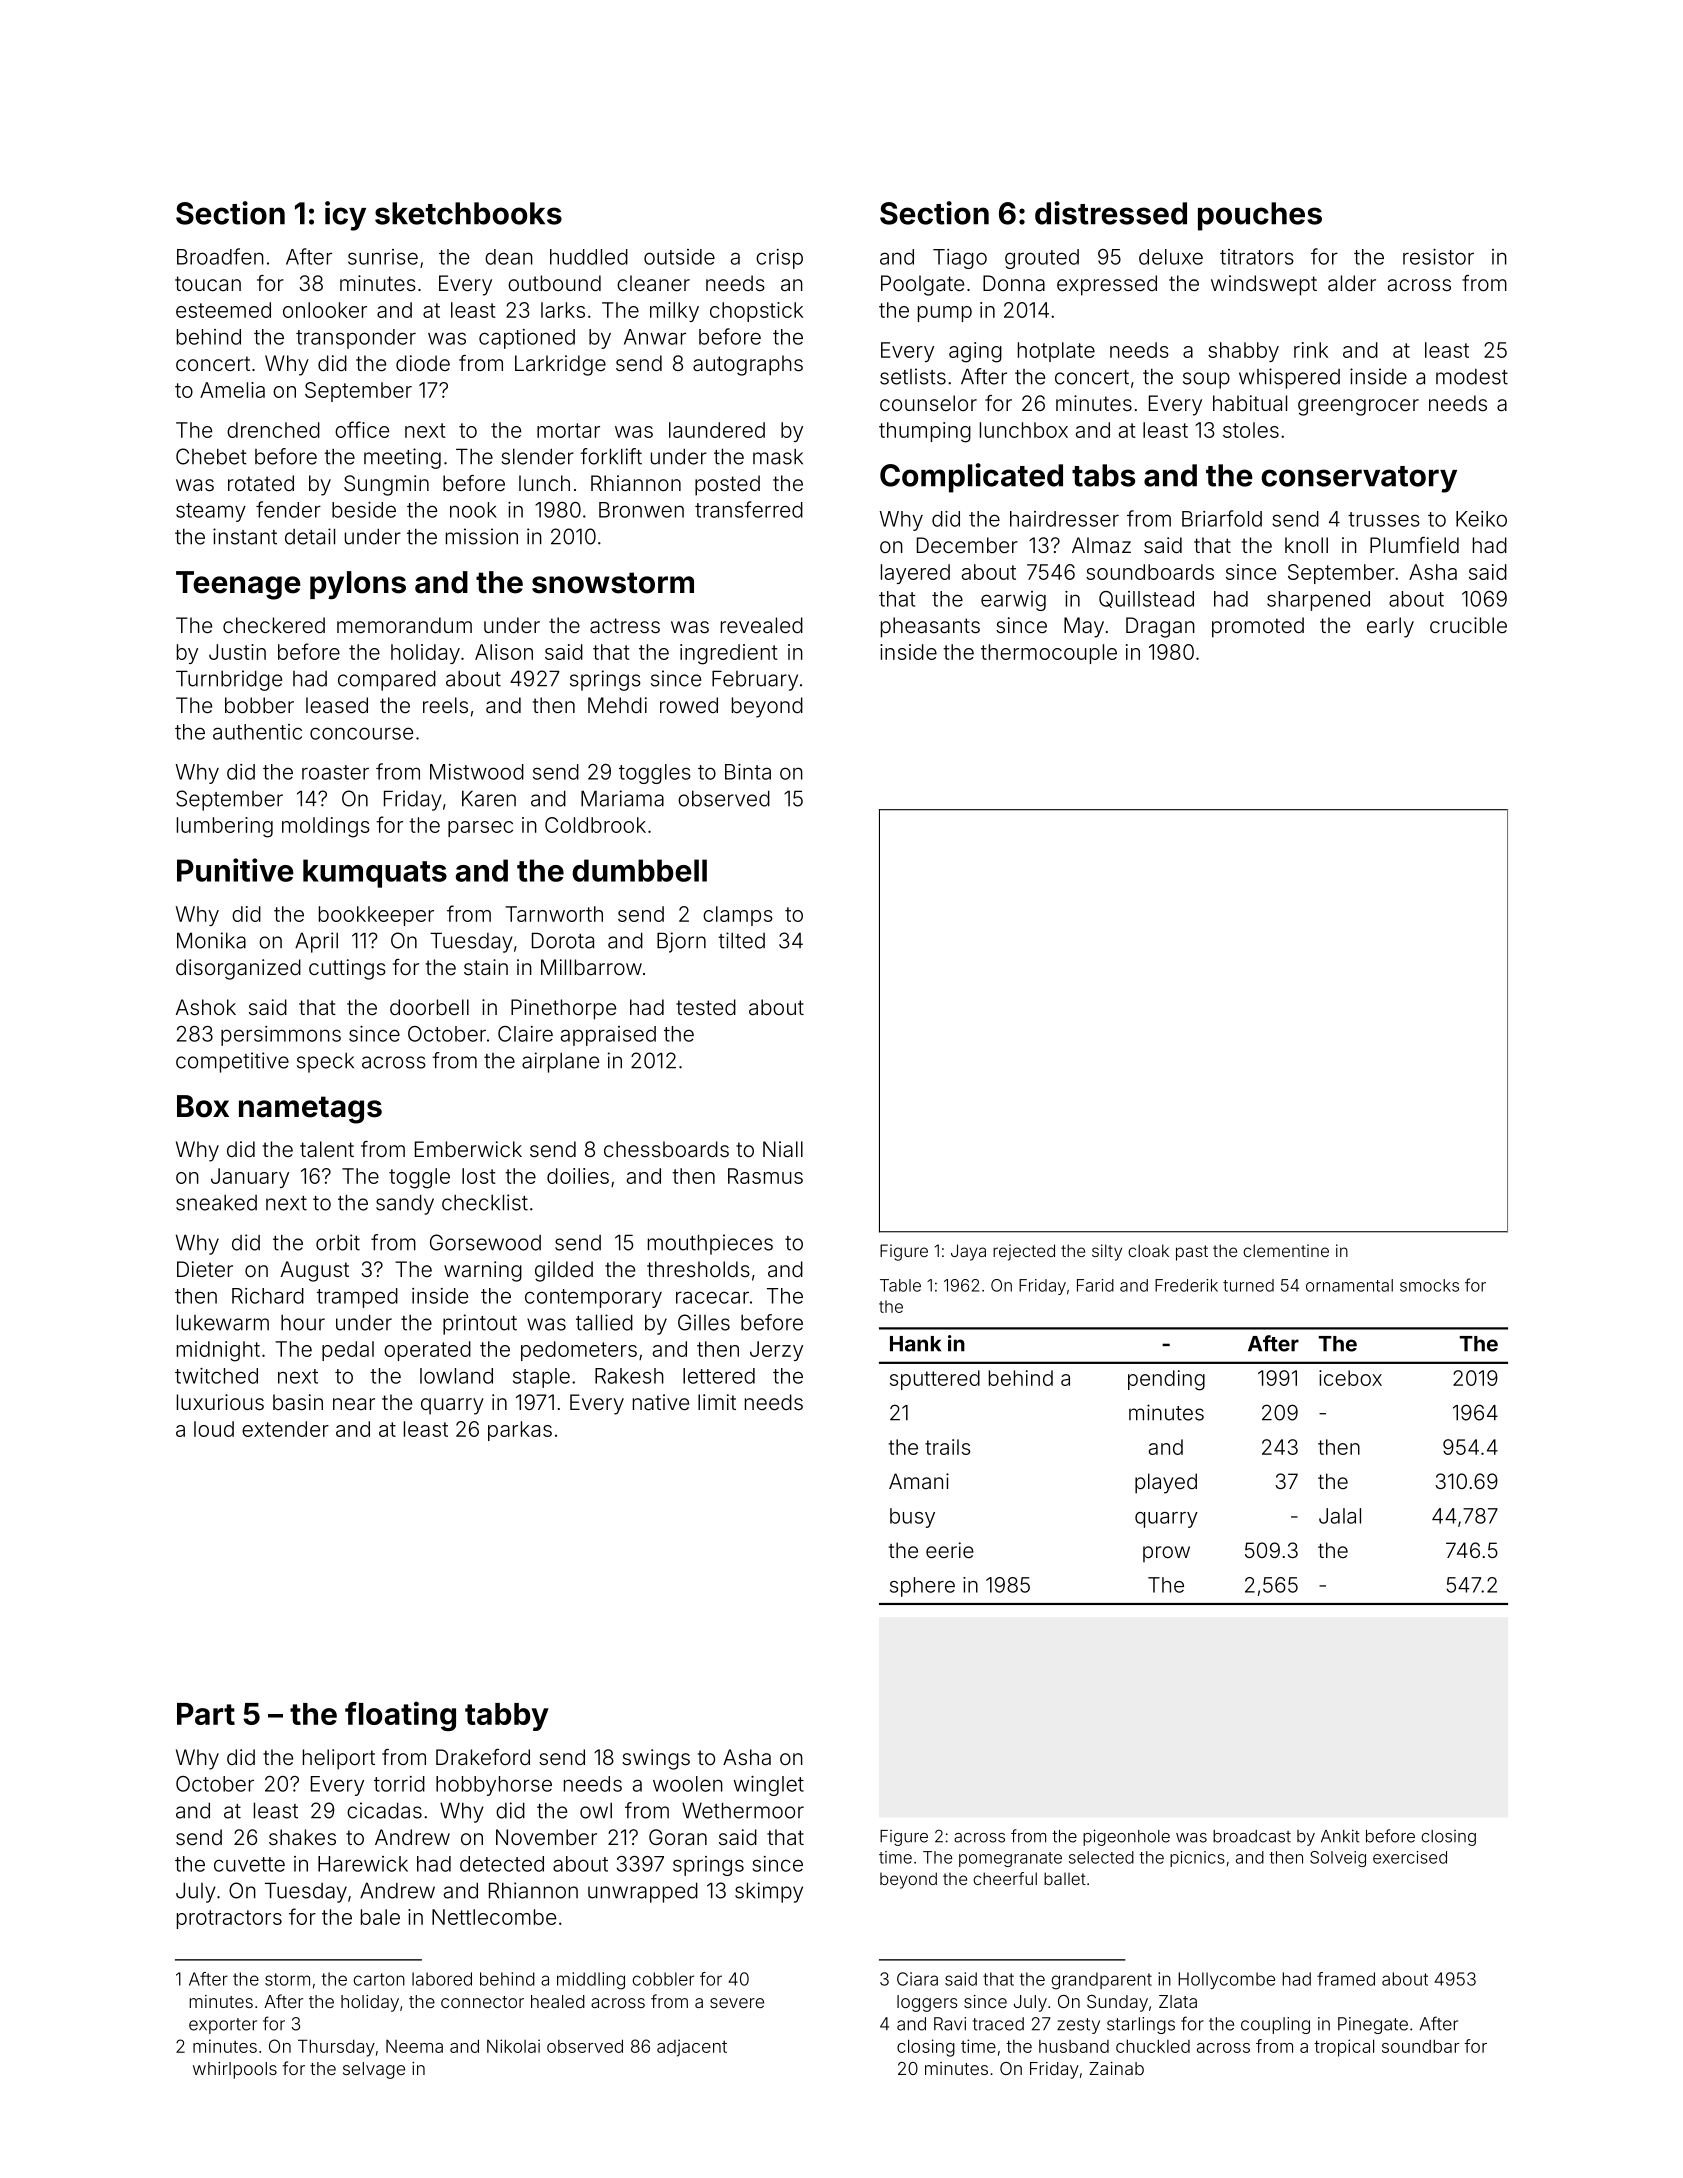  Describe the element at coordinates (679, 257) in the screenshot. I see `outside` at that location.
